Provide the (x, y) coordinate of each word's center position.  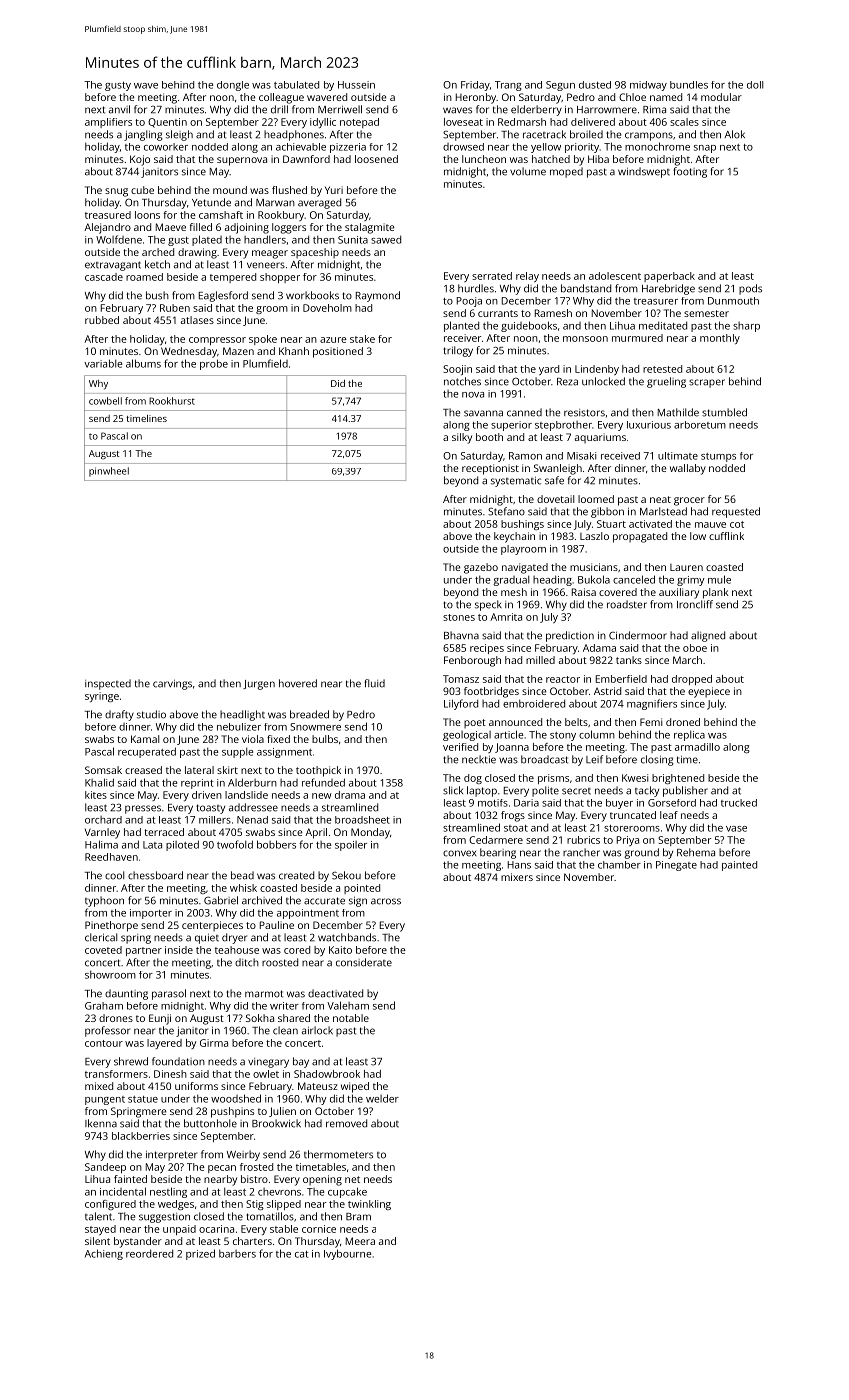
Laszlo (594, 536)
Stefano (506, 511)
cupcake (347, 1192)
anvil (119, 109)
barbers (237, 1253)
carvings (172, 685)
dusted (595, 85)
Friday (475, 86)
